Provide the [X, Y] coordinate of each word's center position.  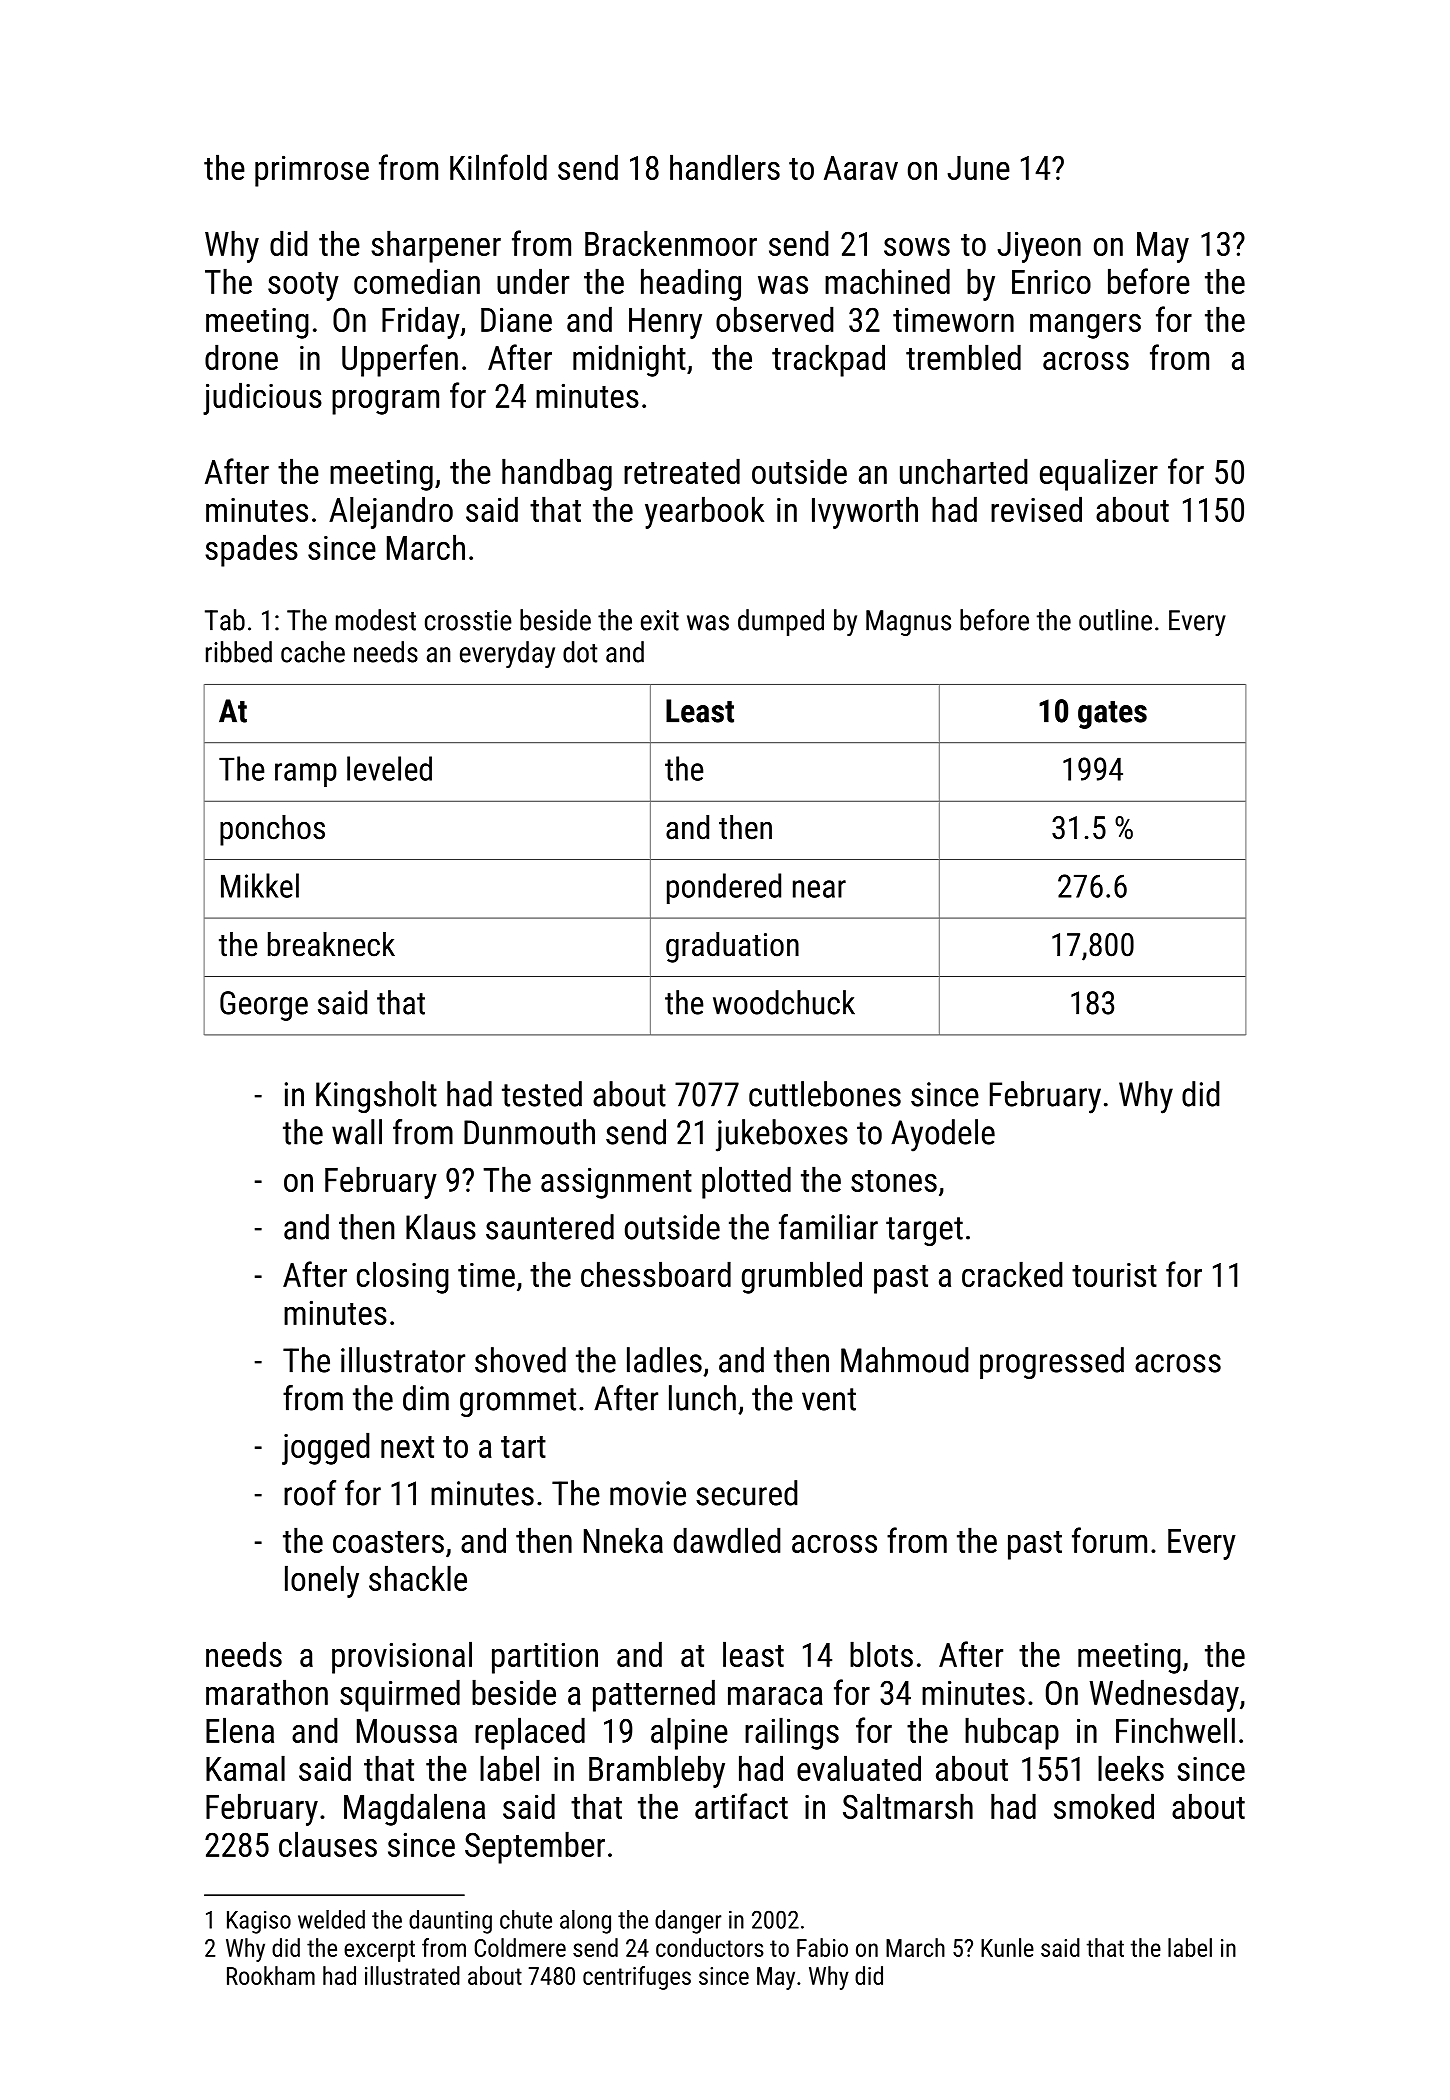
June [979, 168]
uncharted [964, 471]
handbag [557, 474]
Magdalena [414, 1809]
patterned [654, 1695]
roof [310, 1493]
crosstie [468, 620]
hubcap [1012, 1733]
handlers [725, 167]
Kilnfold [498, 167]
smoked [1104, 1806]
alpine [689, 1733]
